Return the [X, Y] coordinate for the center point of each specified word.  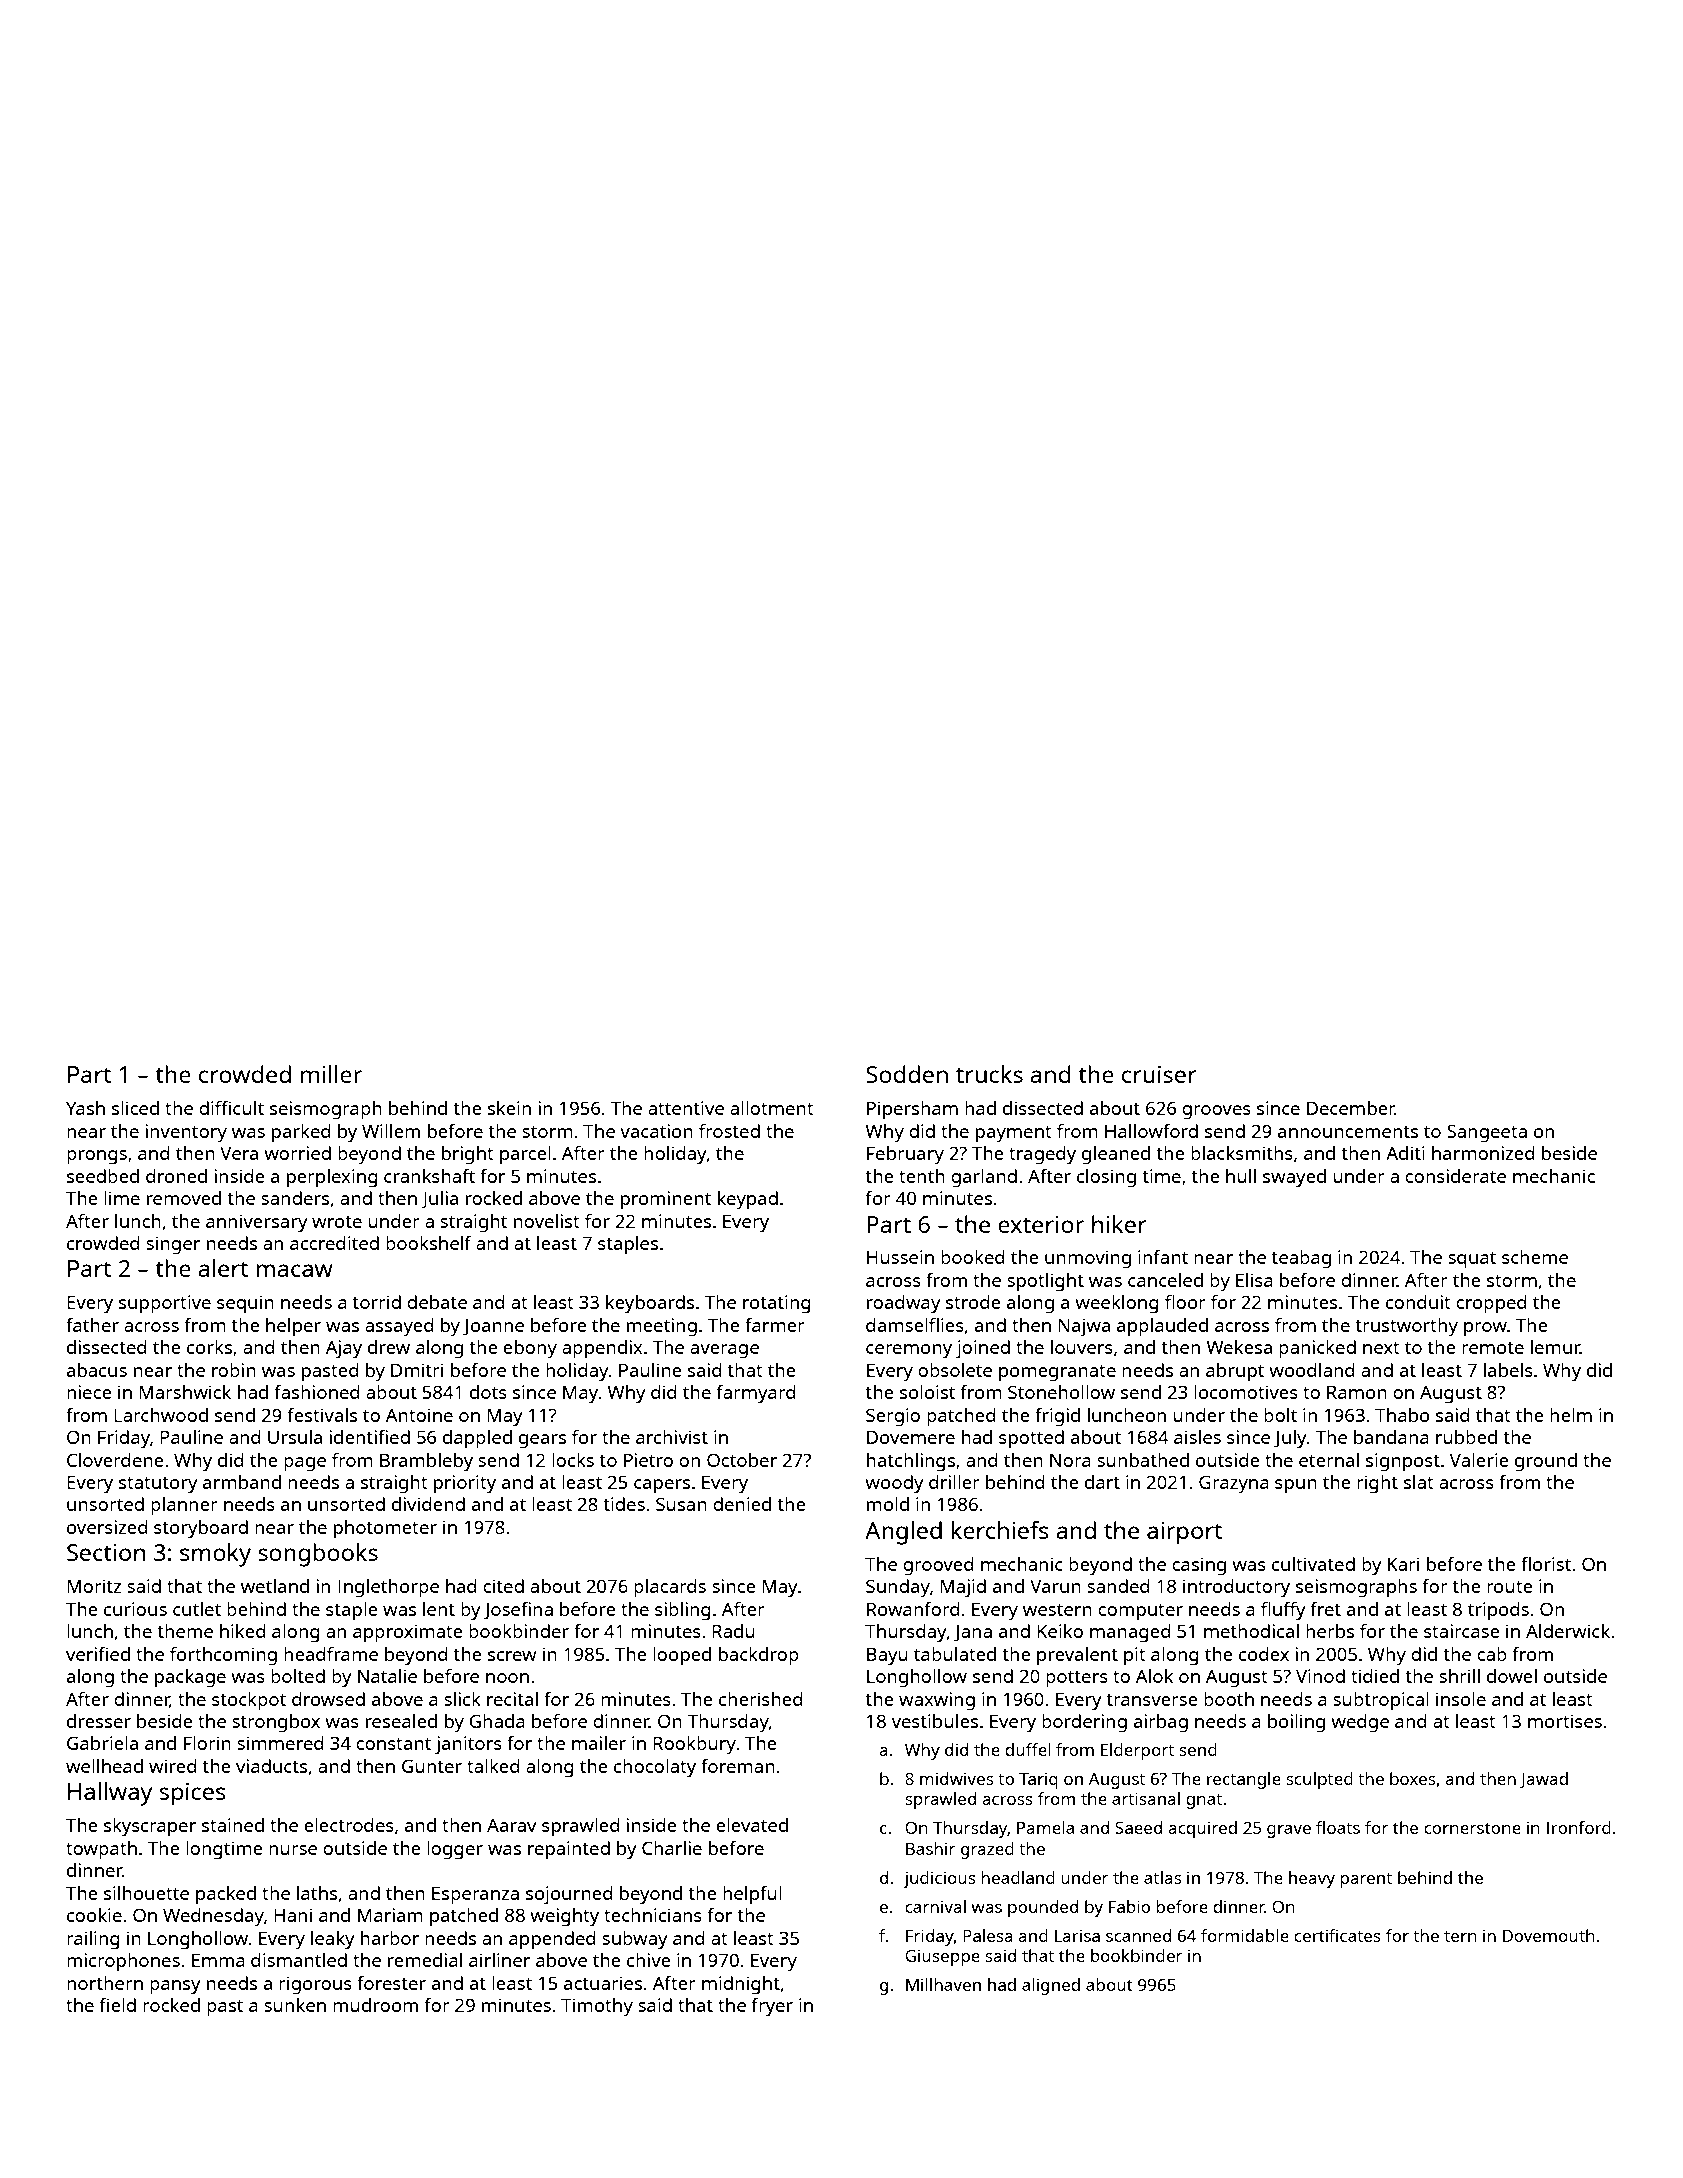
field [118, 2005]
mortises [1565, 1721]
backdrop [759, 1656]
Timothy [597, 2007]
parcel [525, 1155]
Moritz [94, 1586]
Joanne [493, 1327]
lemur [1555, 1347]
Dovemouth [1549, 1935]
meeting [662, 1327]
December [1351, 1108]
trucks [989, 1074]
